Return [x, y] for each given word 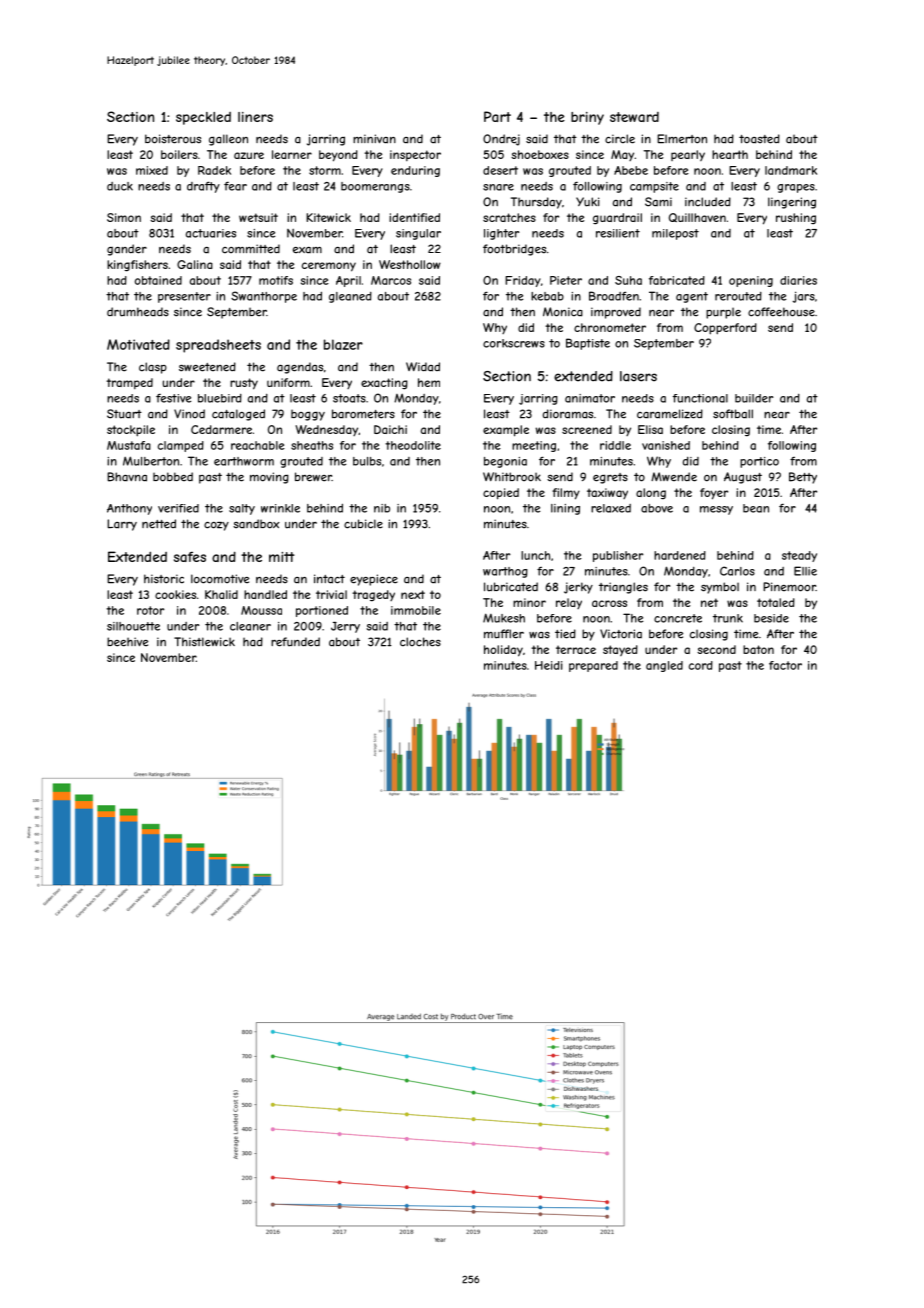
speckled [203, 118]
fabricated [677, 280]
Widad [423, 367]
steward [634, 117]
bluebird [220, 398]
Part [497, 116]
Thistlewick [204, 642]
